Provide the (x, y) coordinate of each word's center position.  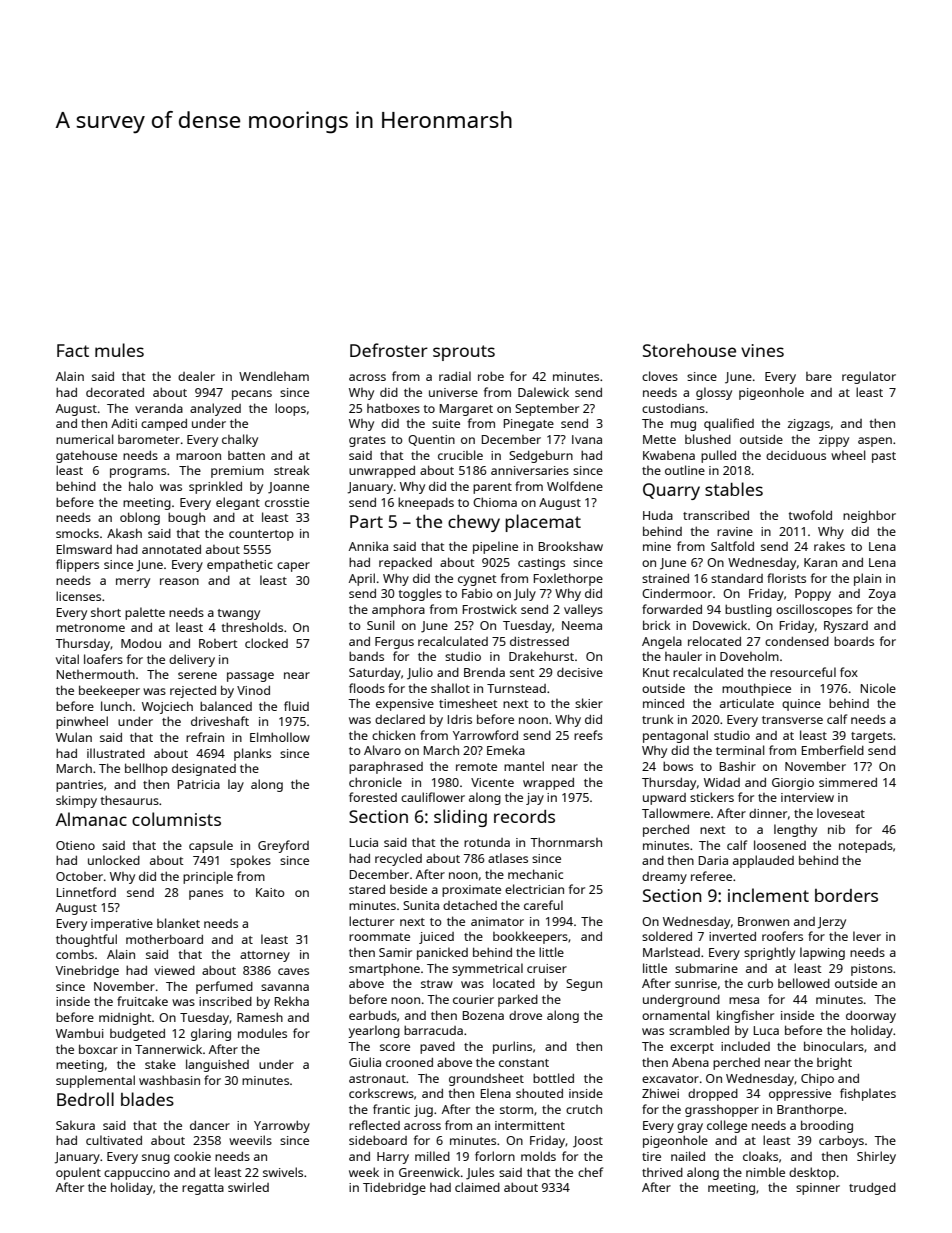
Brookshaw (571, 546)
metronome (90, 628)
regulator (869, 377)
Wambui (80, 1033)
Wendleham (274, 376)
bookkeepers (530, 937)
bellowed (804, 983)
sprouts (464, 353)
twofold (810, 515)
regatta (203, 1189)
